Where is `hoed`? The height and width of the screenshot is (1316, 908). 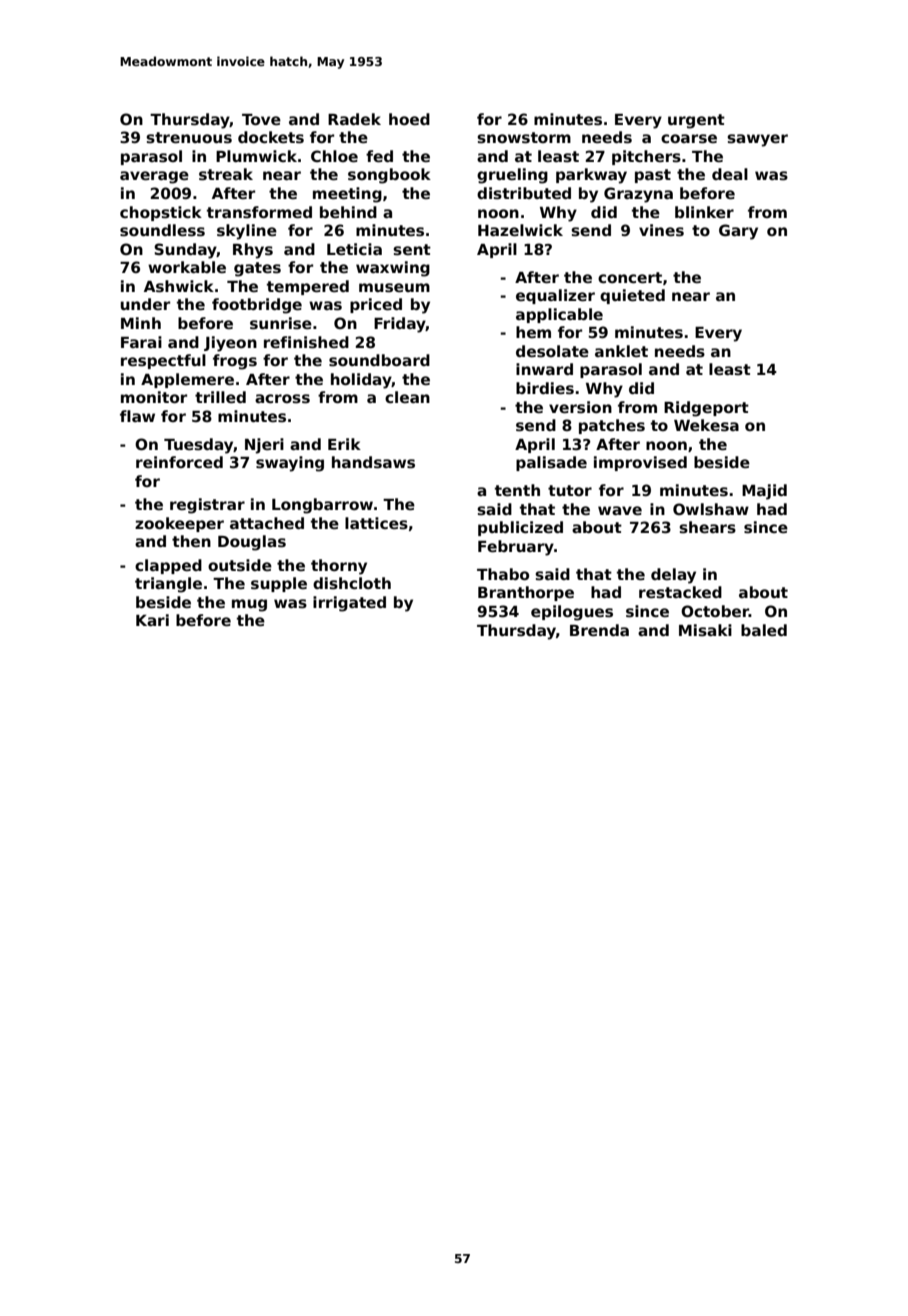 hoed is located at coordinates (409, 119).
